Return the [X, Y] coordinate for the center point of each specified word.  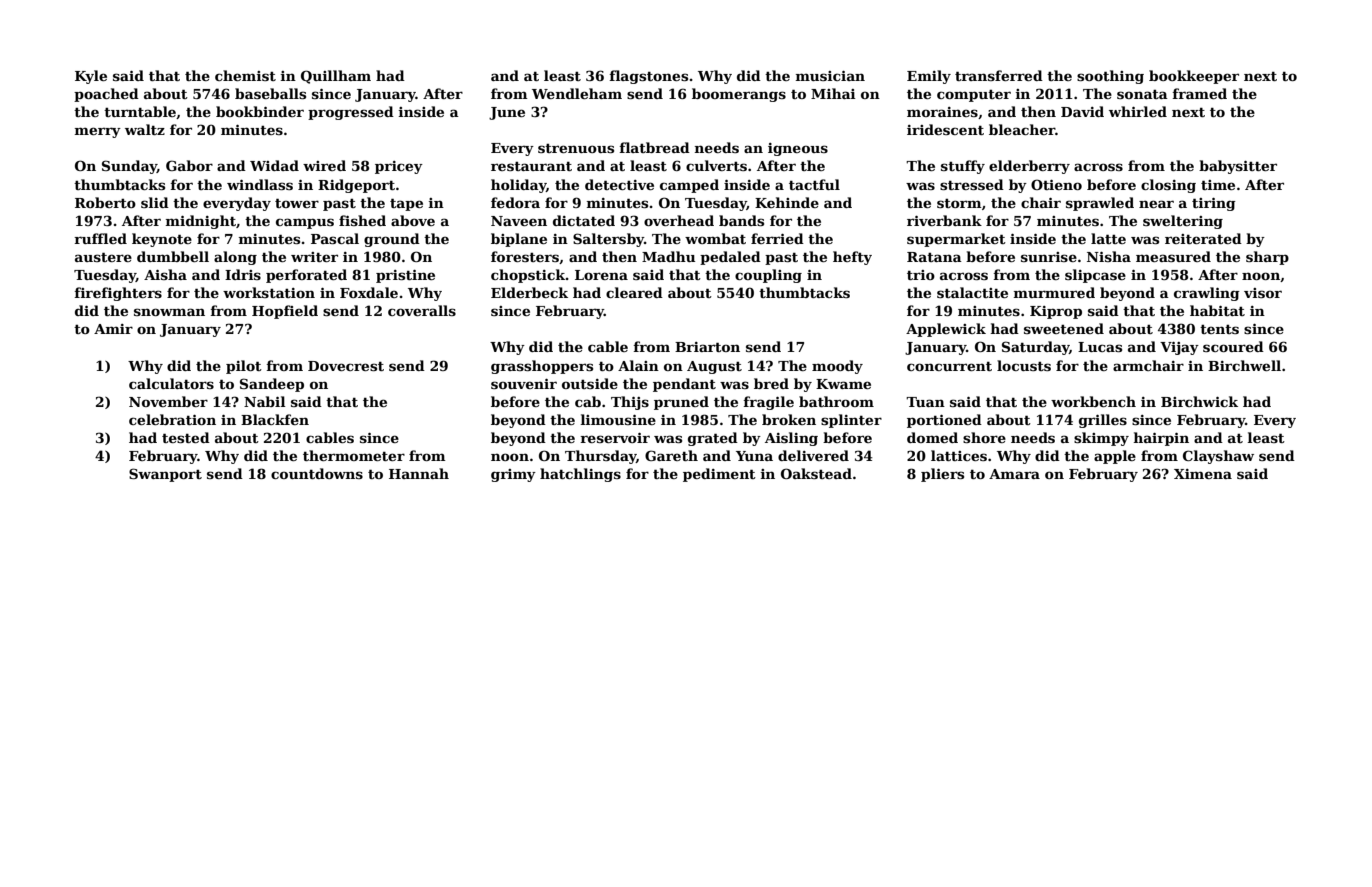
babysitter [1238, 167]
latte [1108, 238]
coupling [768, 276]
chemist [245, 75]
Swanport [165, 475]
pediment [719, 475]
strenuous [576, 148]
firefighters [118, 294]
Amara [1014, 474]
